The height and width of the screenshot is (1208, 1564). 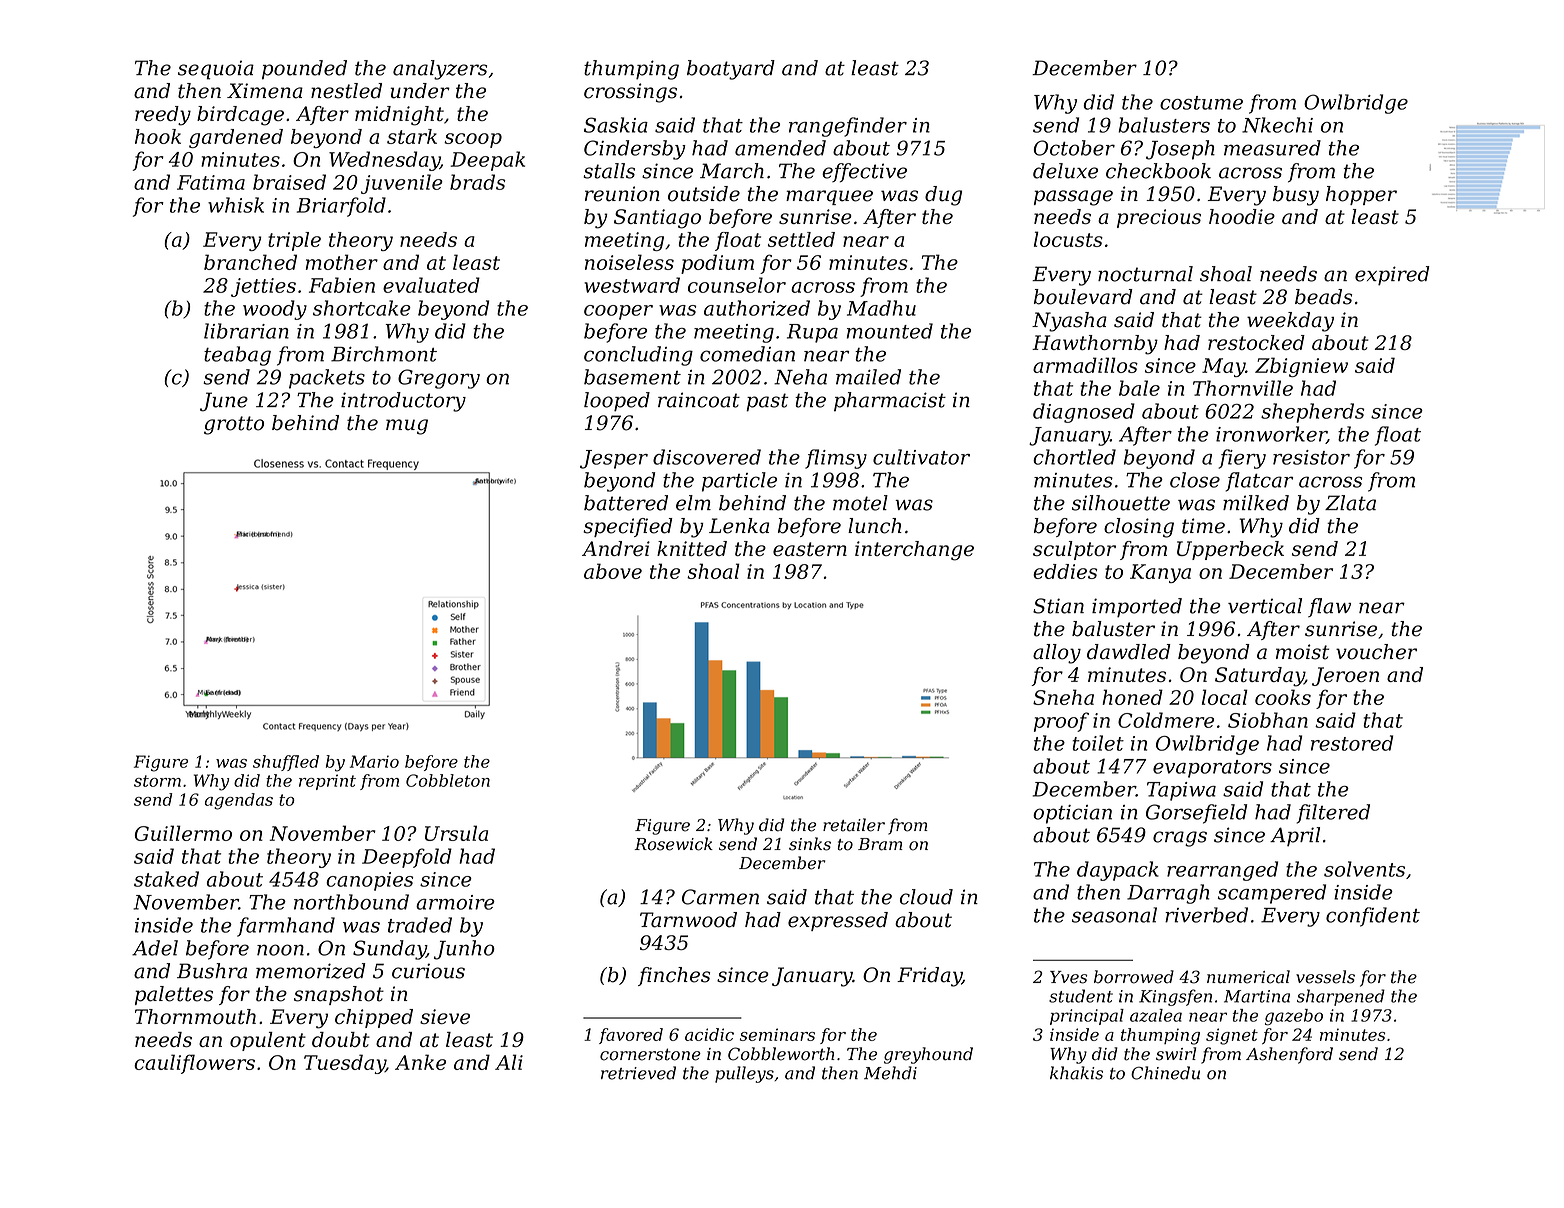 I want to click on boatyard, so click(x=731, y=70).
